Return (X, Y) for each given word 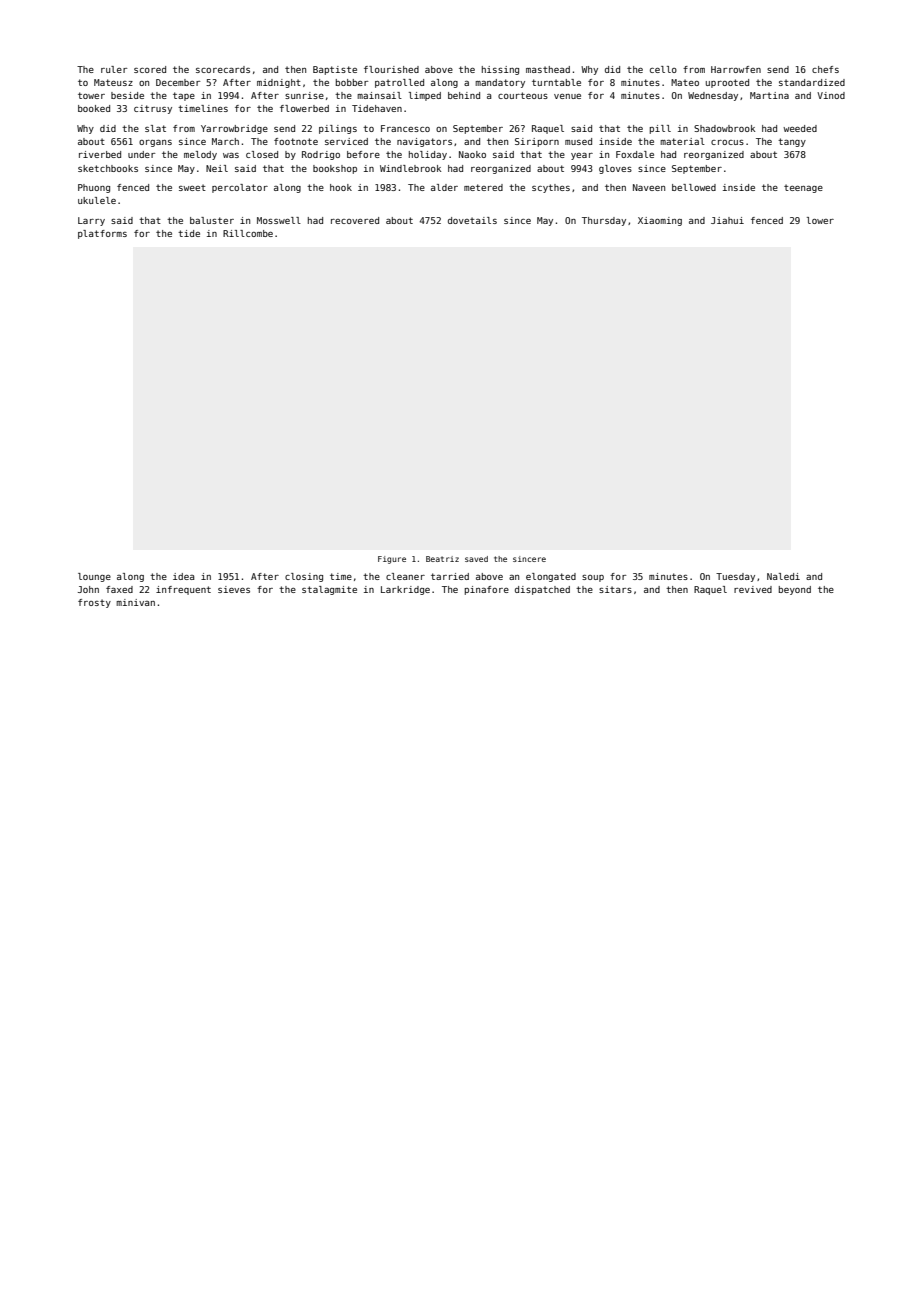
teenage (803, 188)
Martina (769, 95)
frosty (94, 603)
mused (578, 141)
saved (476, 559)
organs (155, 143)
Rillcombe (248, 233)
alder (444, 187)
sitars (615, 589)
